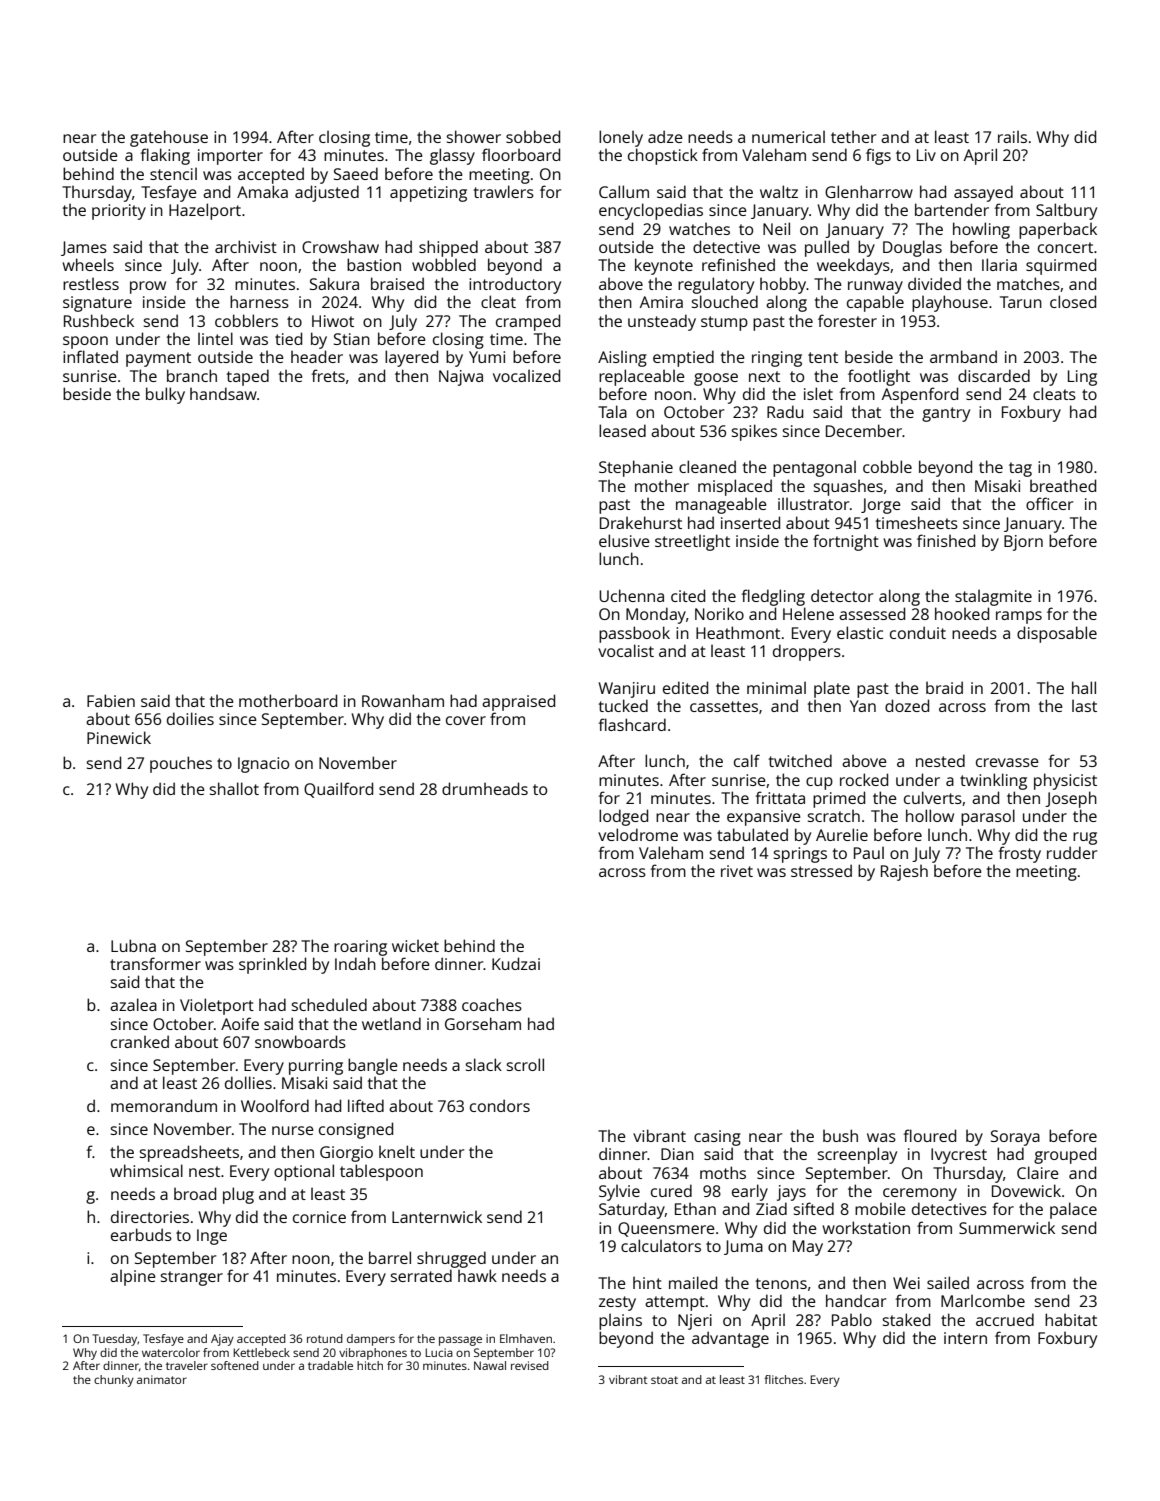  I want to click on Lubna, so click(133, 945).
